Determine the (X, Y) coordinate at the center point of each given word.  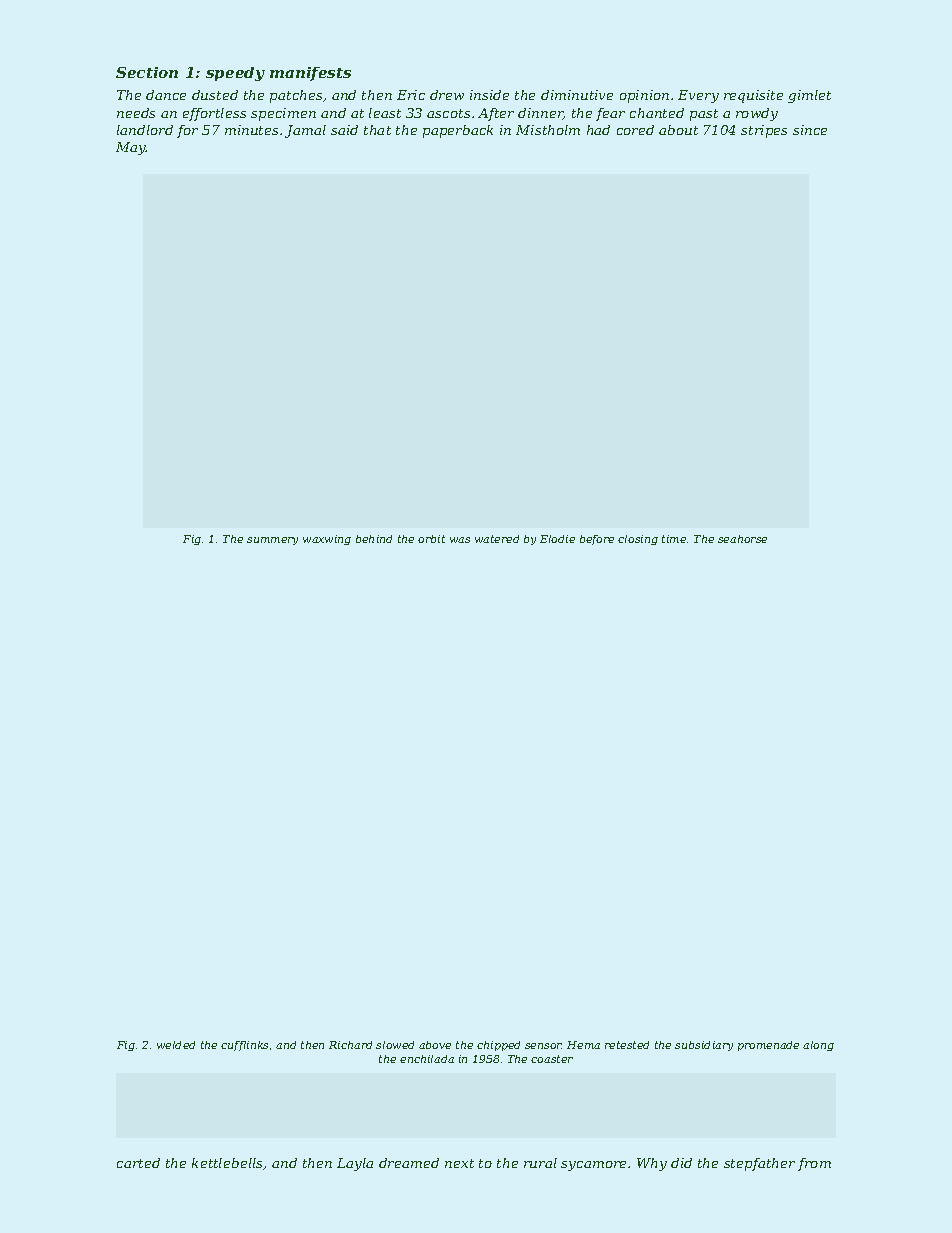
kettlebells (228, 1164)
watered (497, 539)
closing (638, 540)
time (674, 539)
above (435, 1045)
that (377, 130)
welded (176, 1045)
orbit (431, 539)
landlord (145, 130)
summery (272, 541)
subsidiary (704, 1046)
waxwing (327, 540)
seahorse (742, 539)
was (460, 540)
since (810, 130)
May (131, 148)
